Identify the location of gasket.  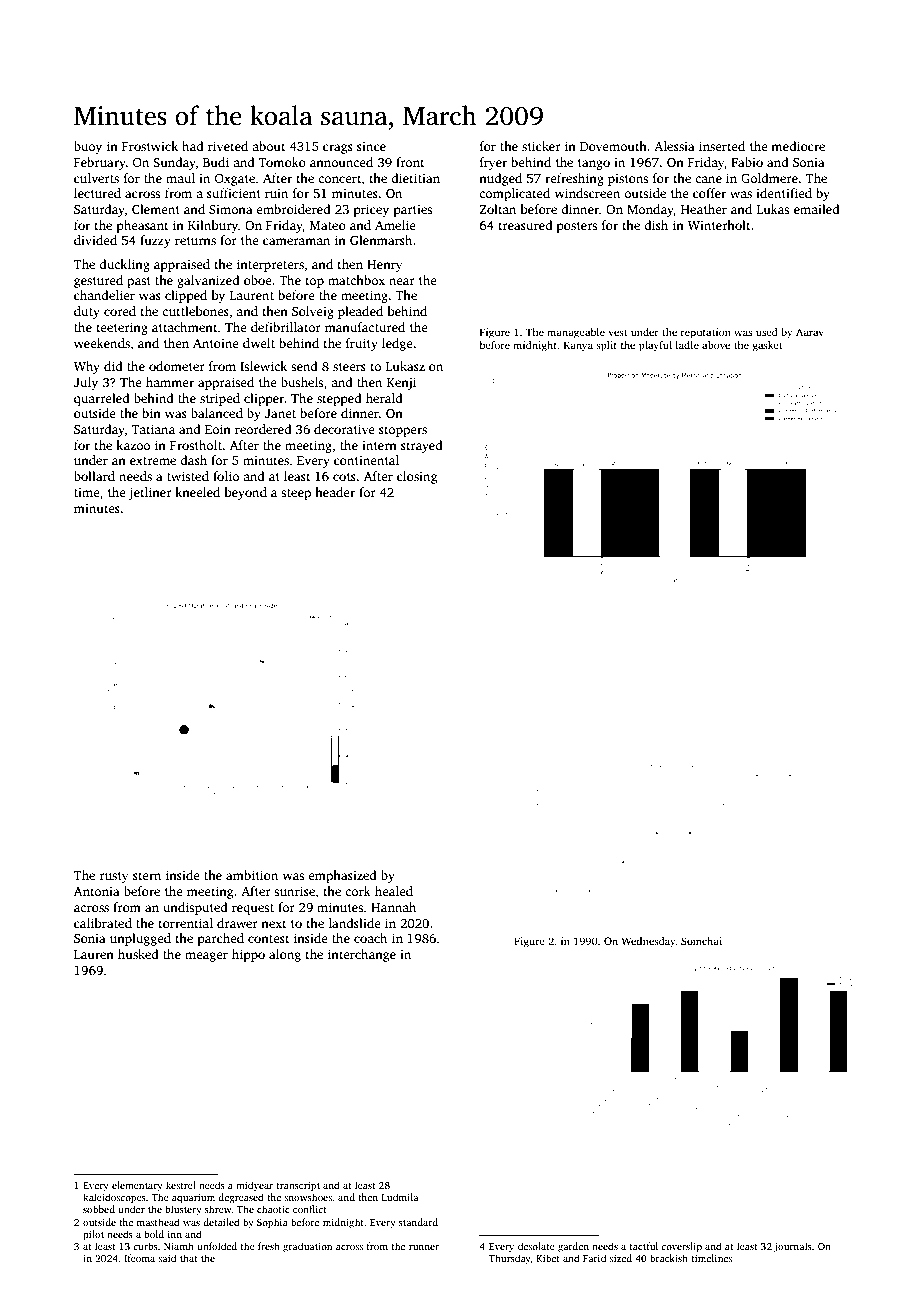
(767, 346).
